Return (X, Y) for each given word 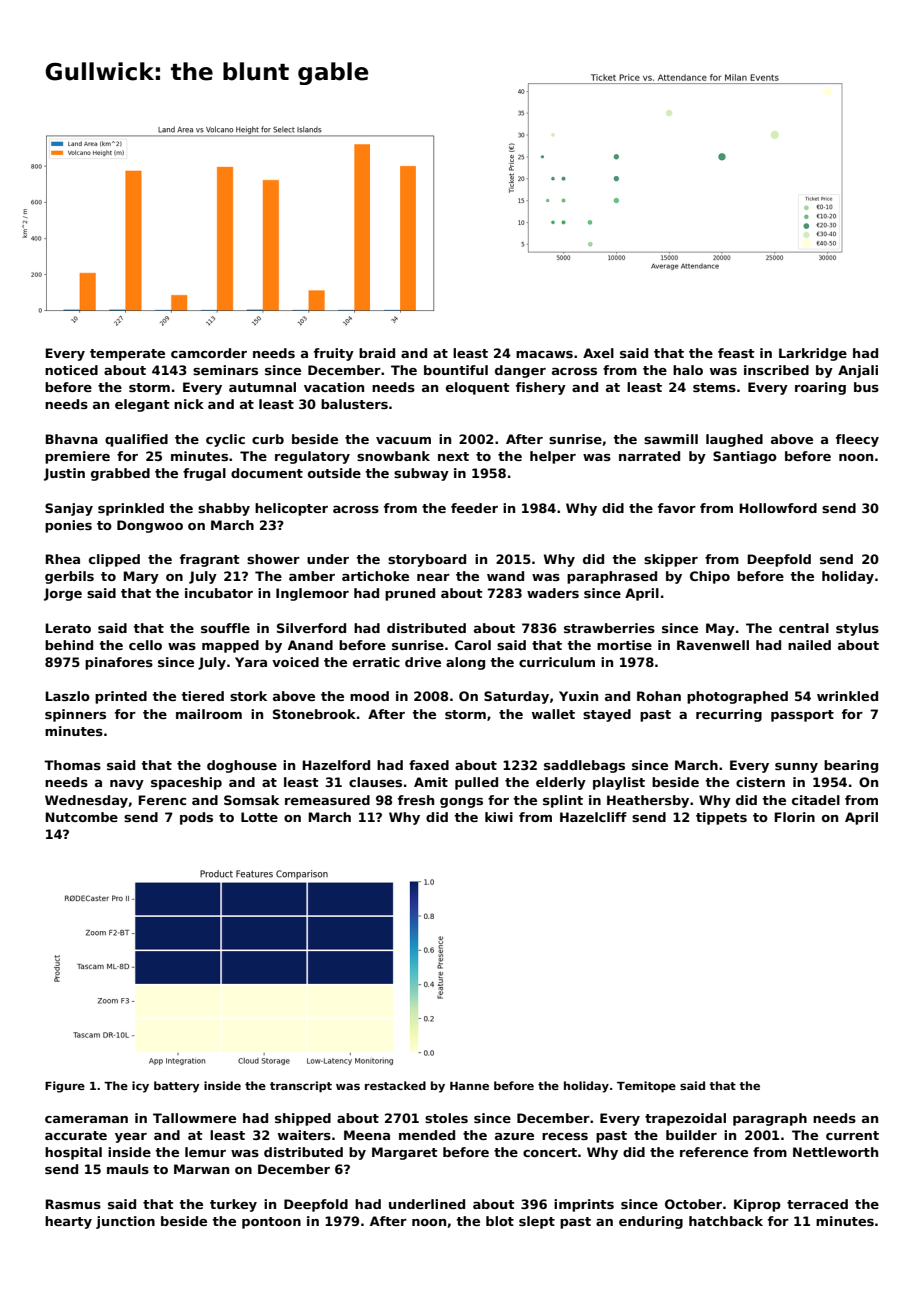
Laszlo (67, 696)
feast (736, 353)
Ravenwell (713, 645)
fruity (334, 354)
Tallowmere (194, 1118)
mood (369, 696)
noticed (71, 370)
